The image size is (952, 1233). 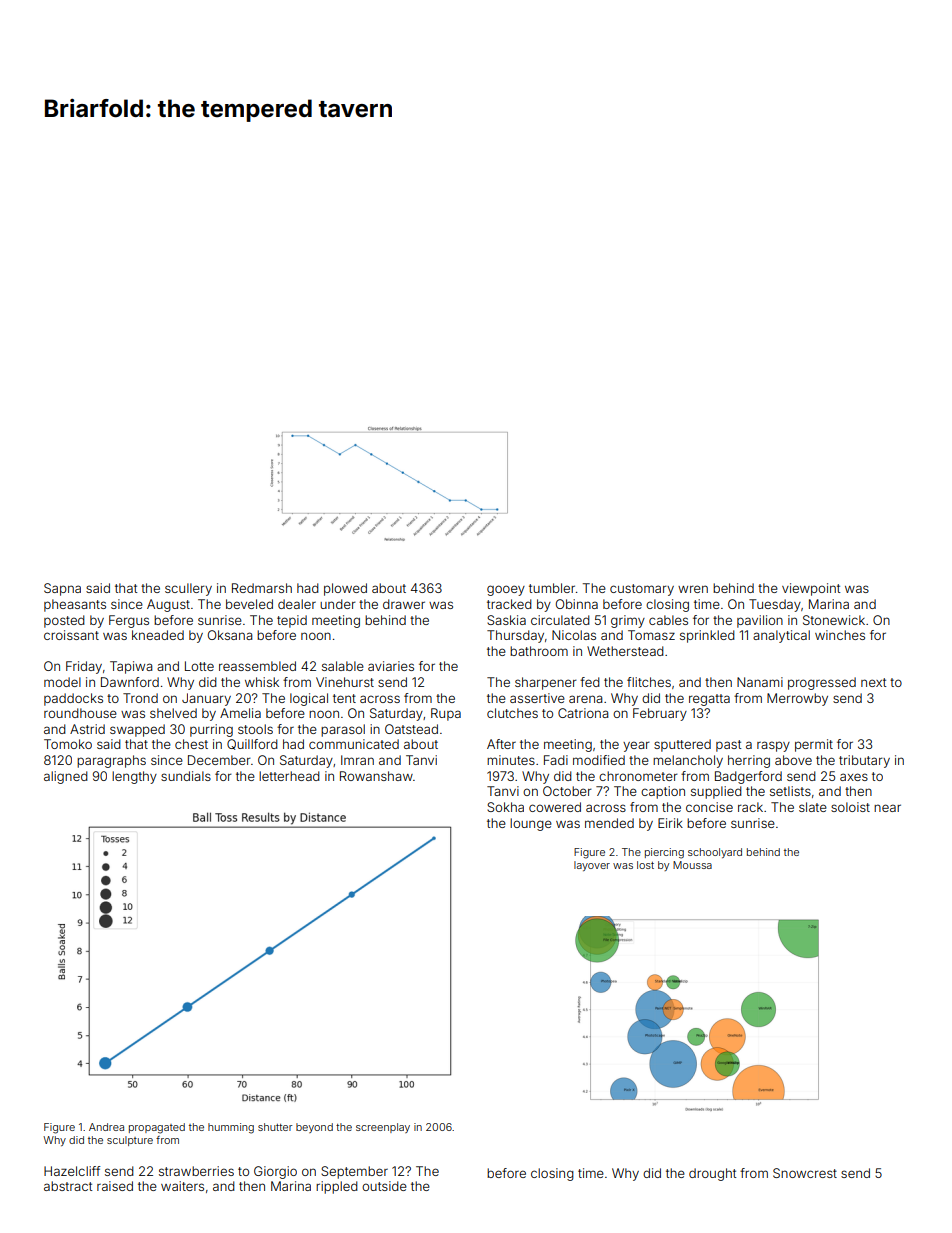 What do you see at coordinates (129, 621) in the image?
I see `Fergus` at bounding box center [129, 621].
